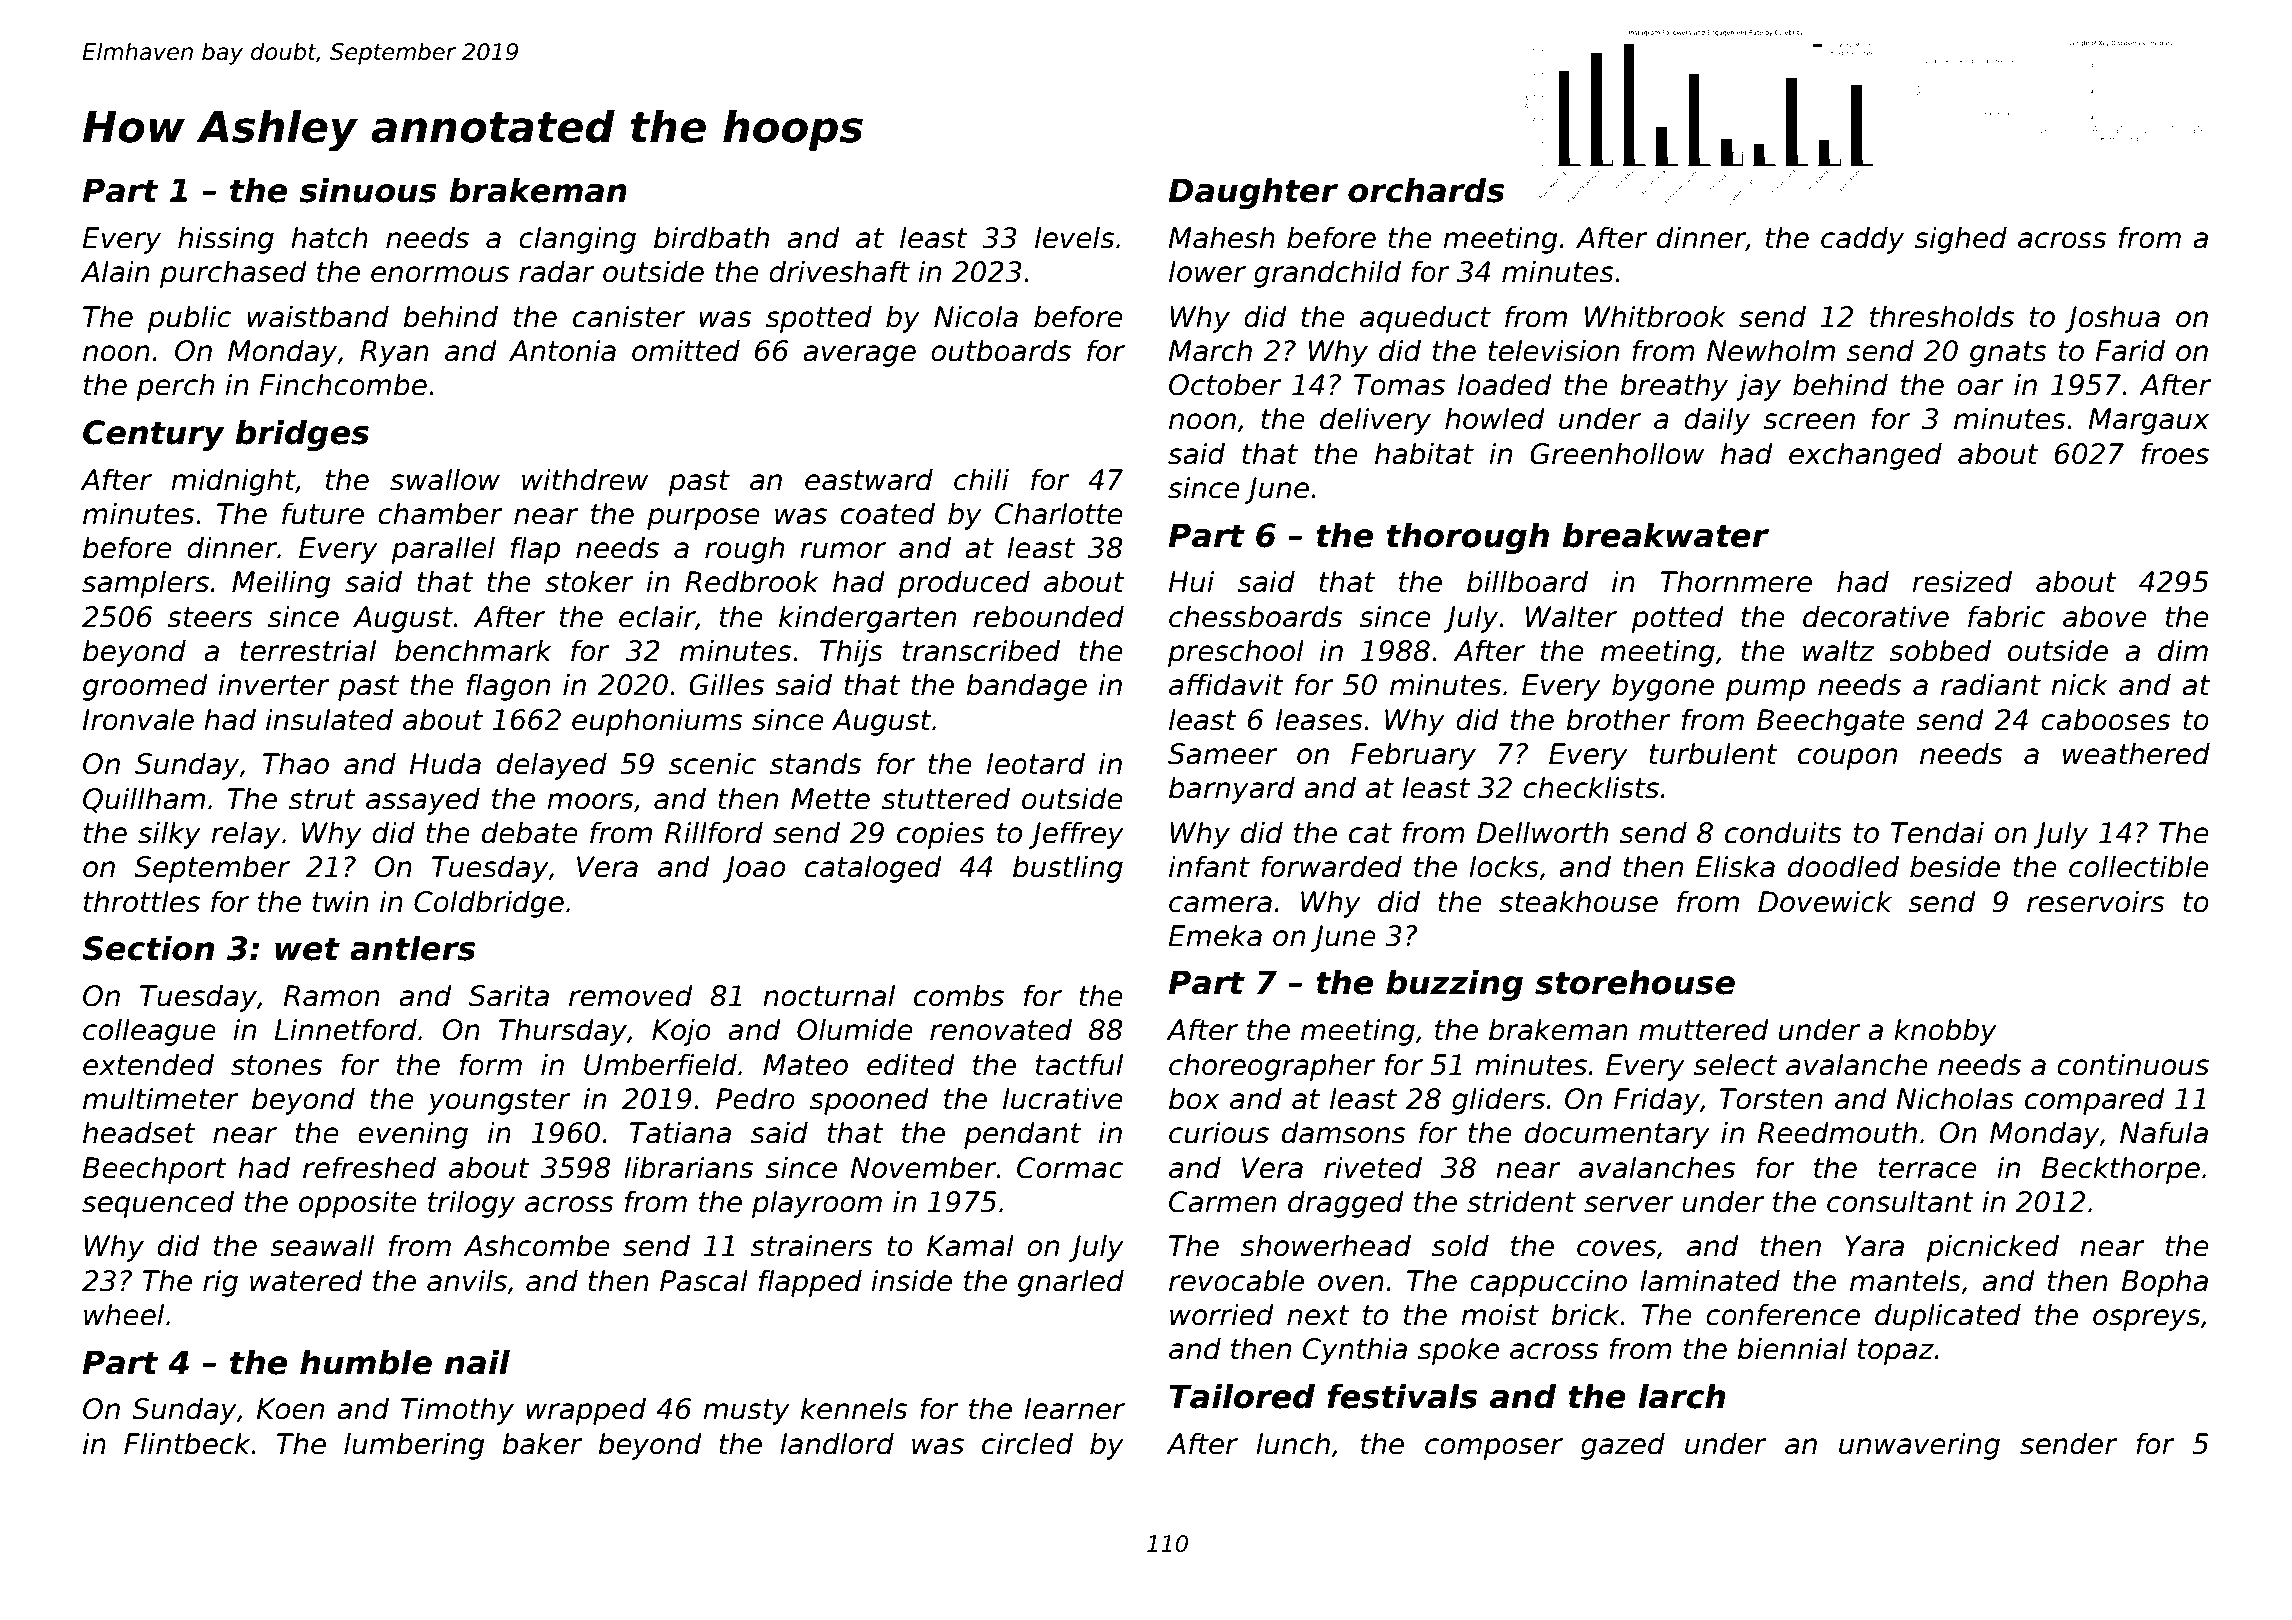 The width and height of the screenshot is (2292, 1620). I want to click on outboards, so click(1001, 350).
